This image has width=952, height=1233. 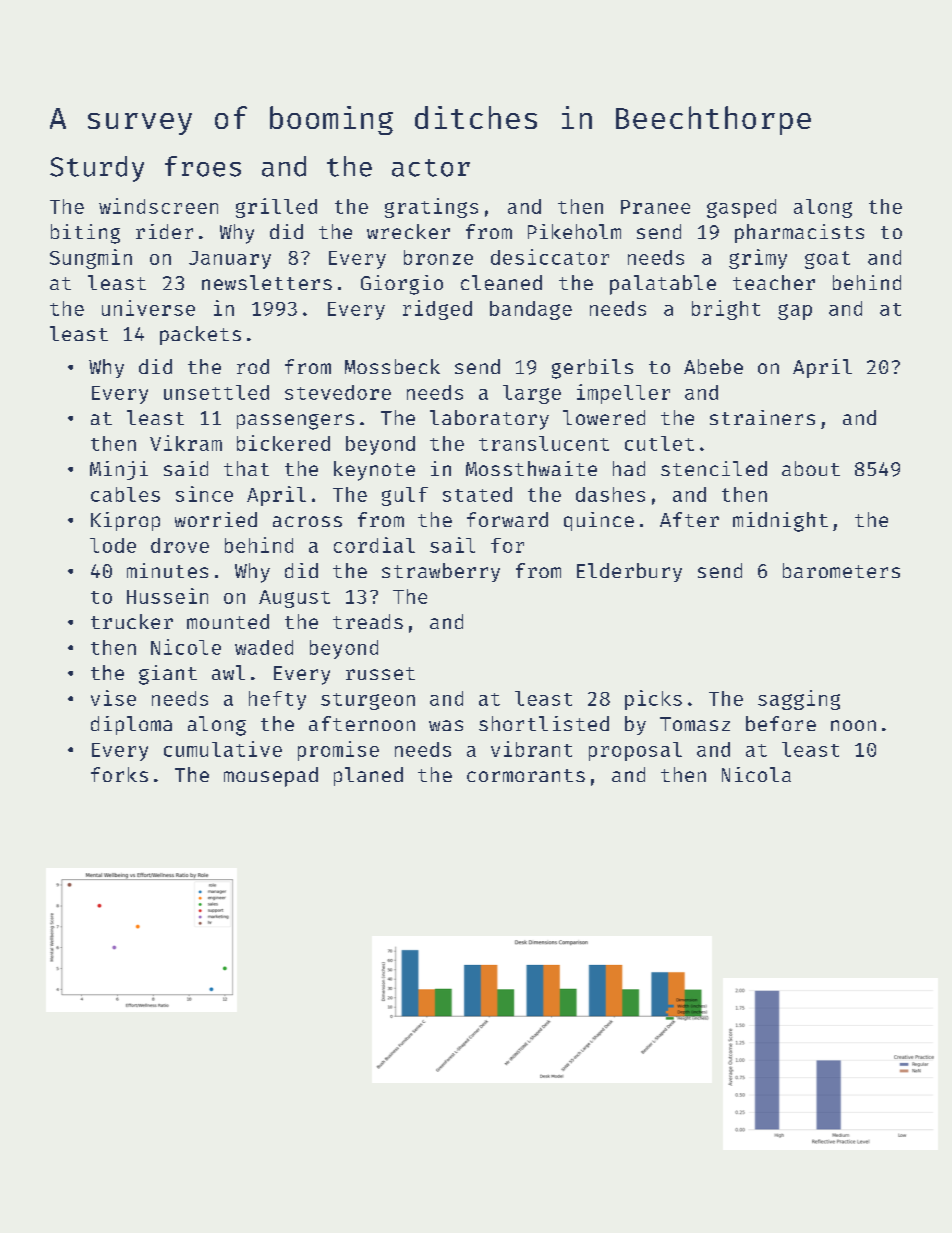 What do you see at coordinates (489, 420) in the image?
I see `laboratory` at bounding box center [489, 420].
